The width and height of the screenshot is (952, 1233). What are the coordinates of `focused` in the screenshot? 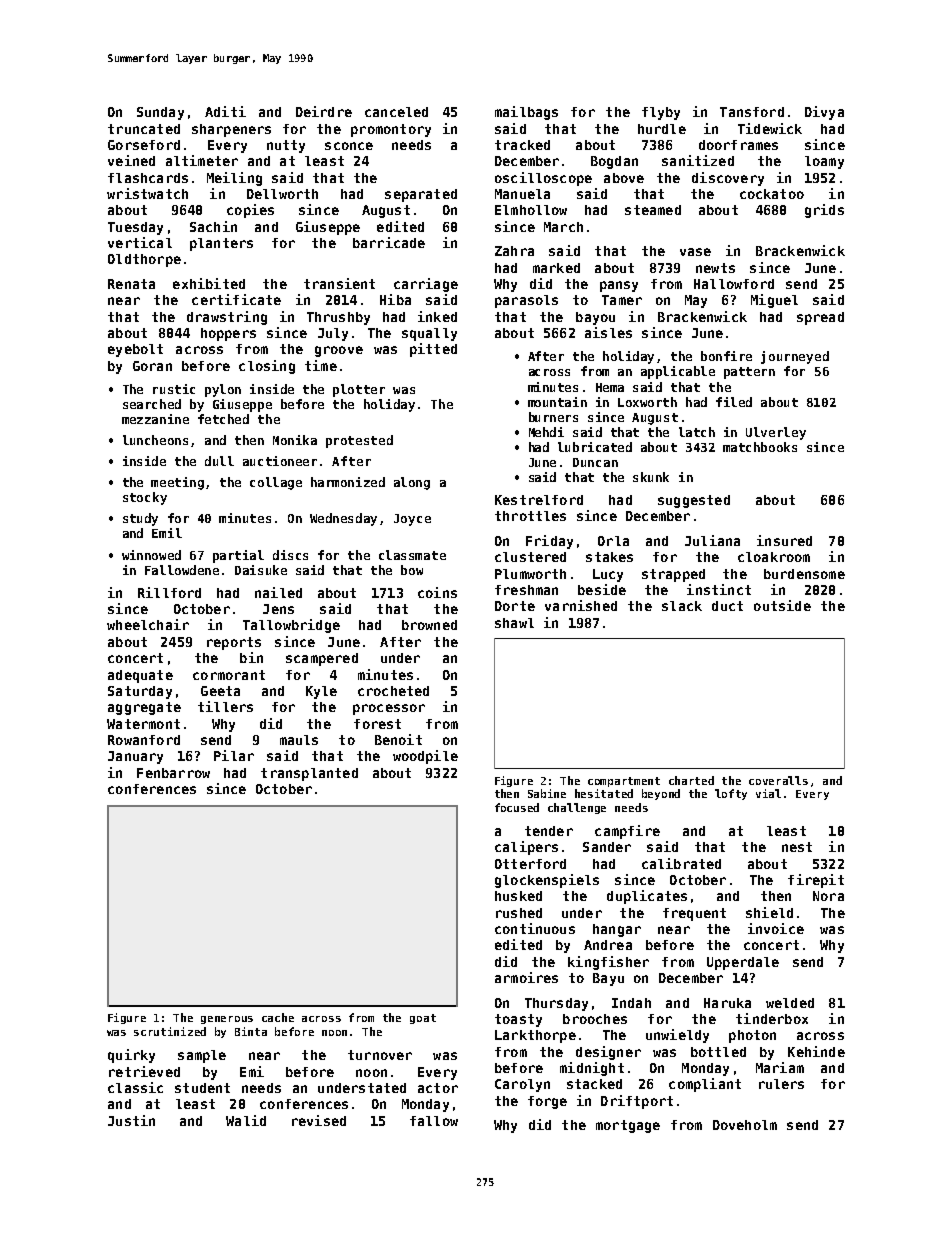 It's located at (517, 807).
